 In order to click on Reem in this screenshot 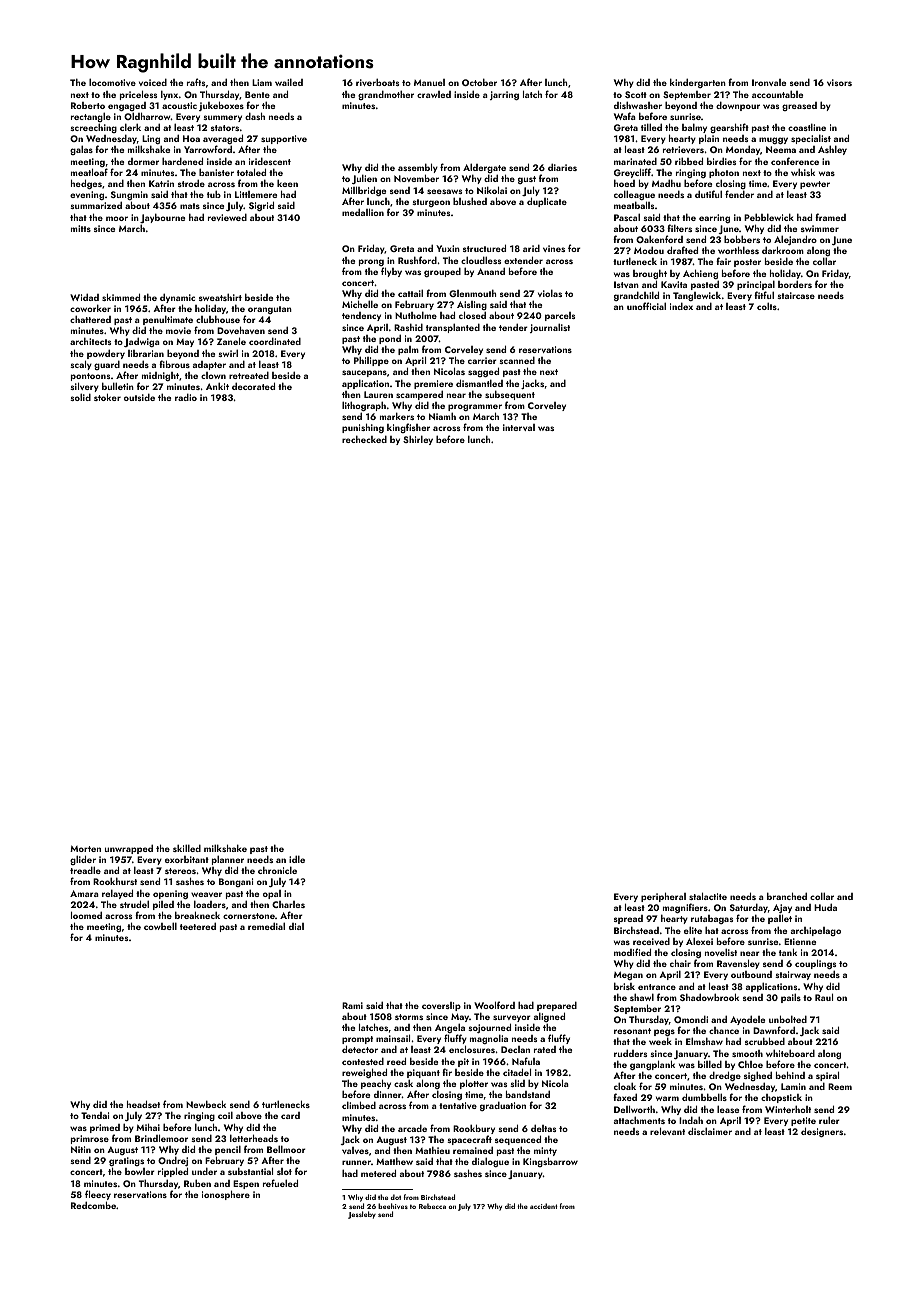, I will do `click(840, 1086)`.
